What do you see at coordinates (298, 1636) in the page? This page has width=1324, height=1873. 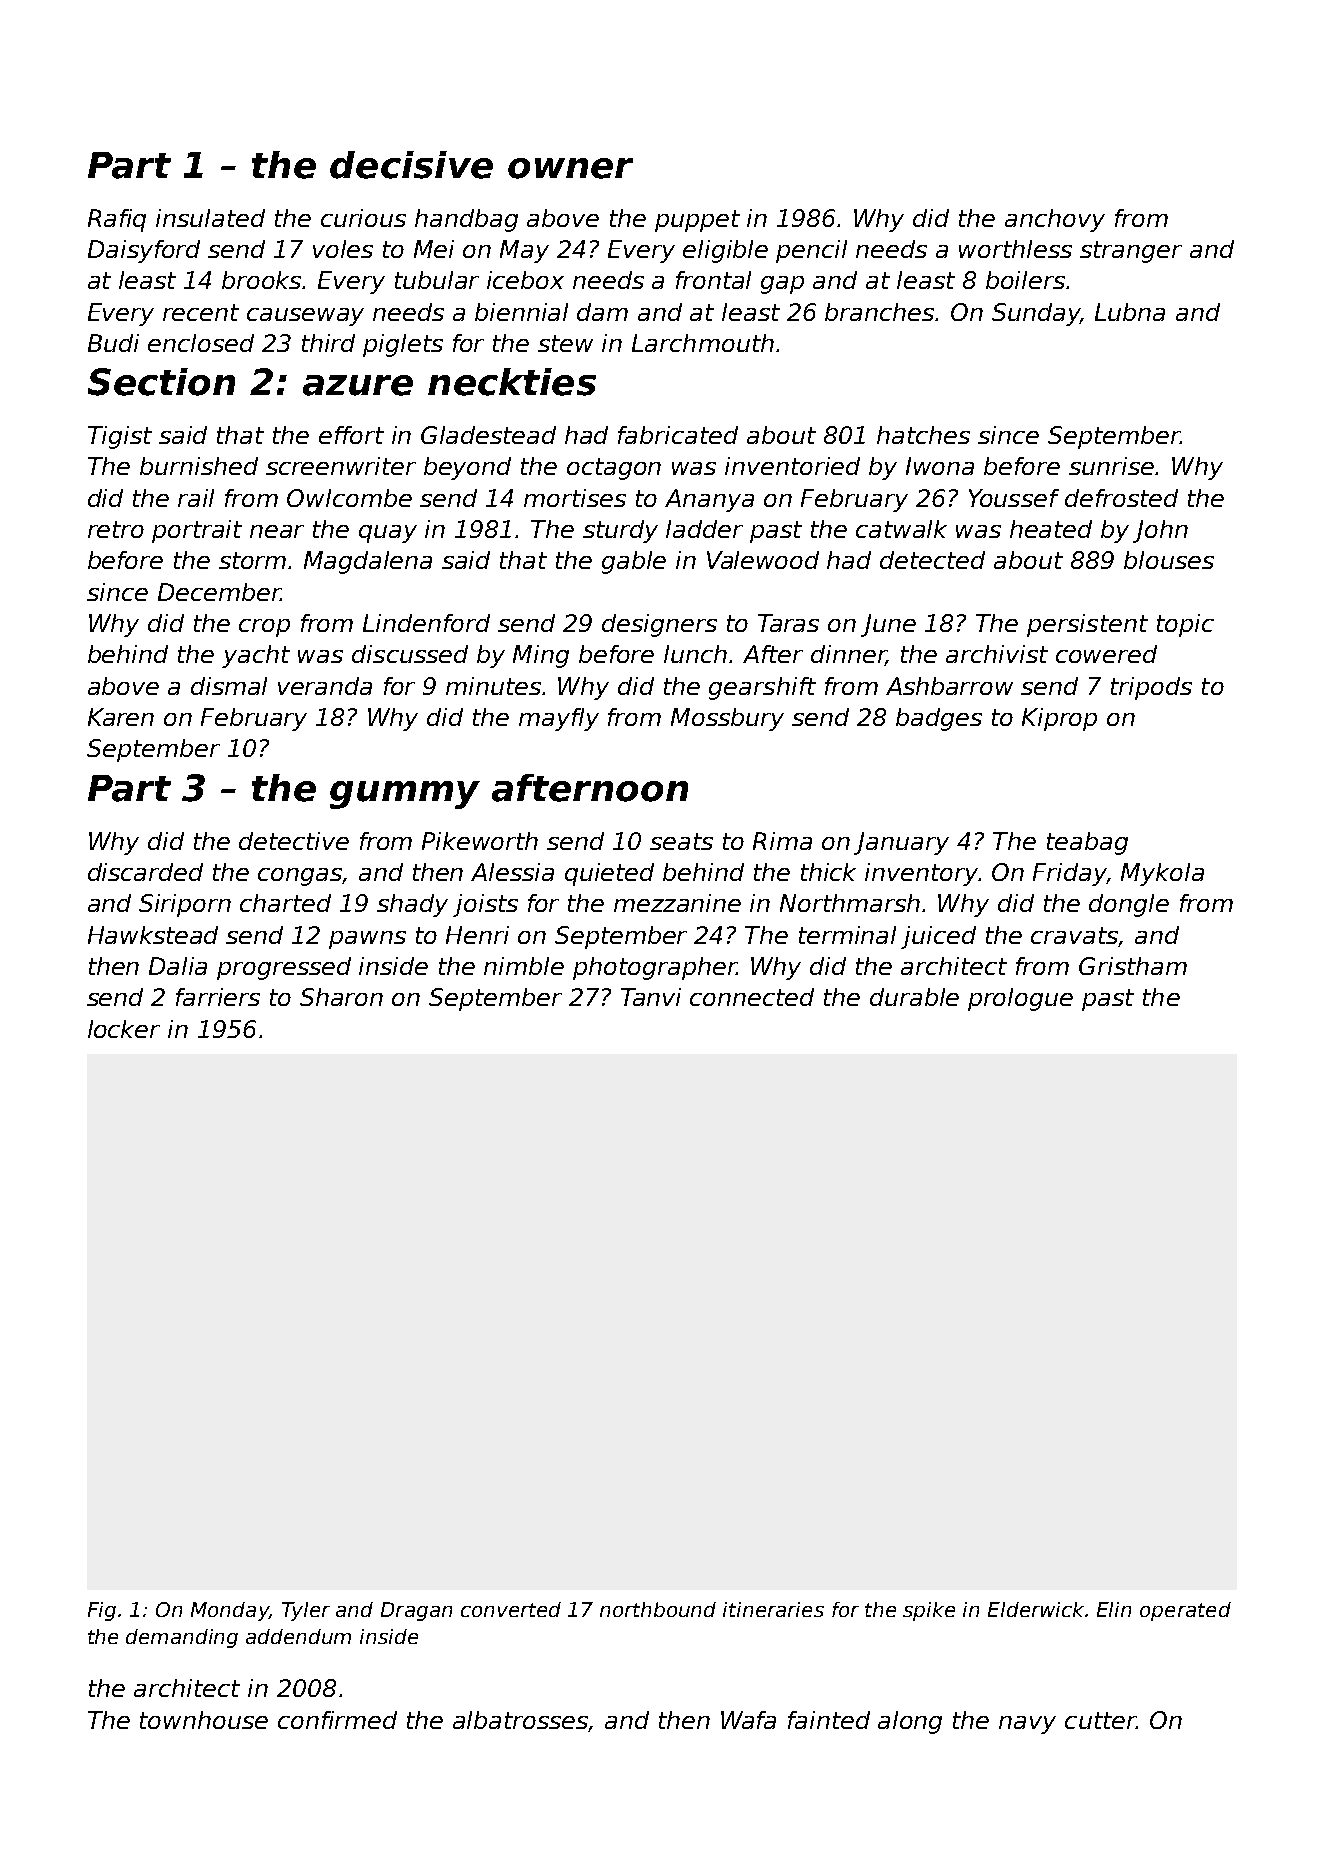 I see `addendum` at bounding box center [298, 1636].
